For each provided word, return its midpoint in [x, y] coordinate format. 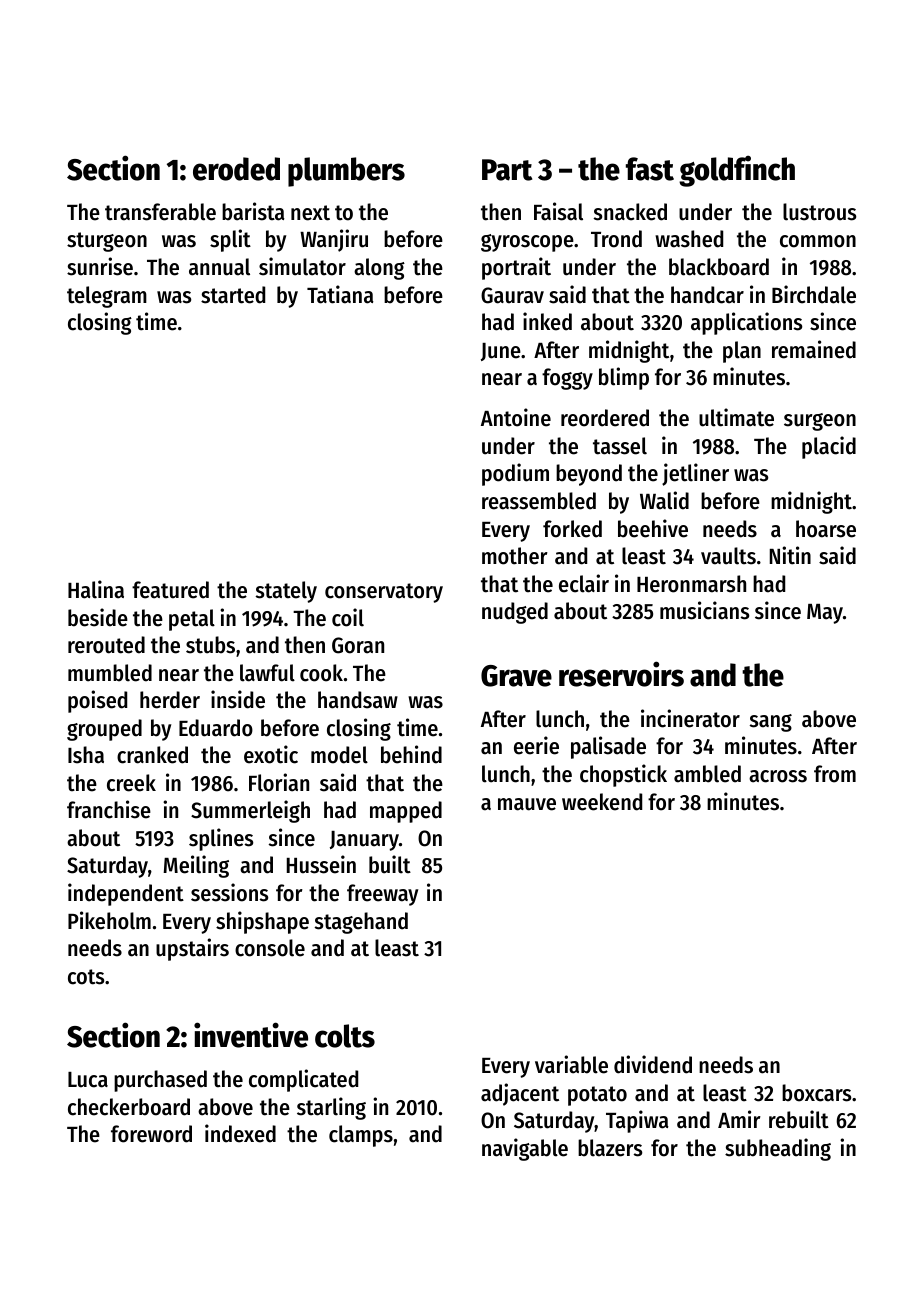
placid [829, 447]
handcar [707, 295]
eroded [236, 169]
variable [571, 1064]
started [233, 295]
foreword [151, 1134]
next [310, 213]
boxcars [816, 1093]
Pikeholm [109, 920]
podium [515, 474]
